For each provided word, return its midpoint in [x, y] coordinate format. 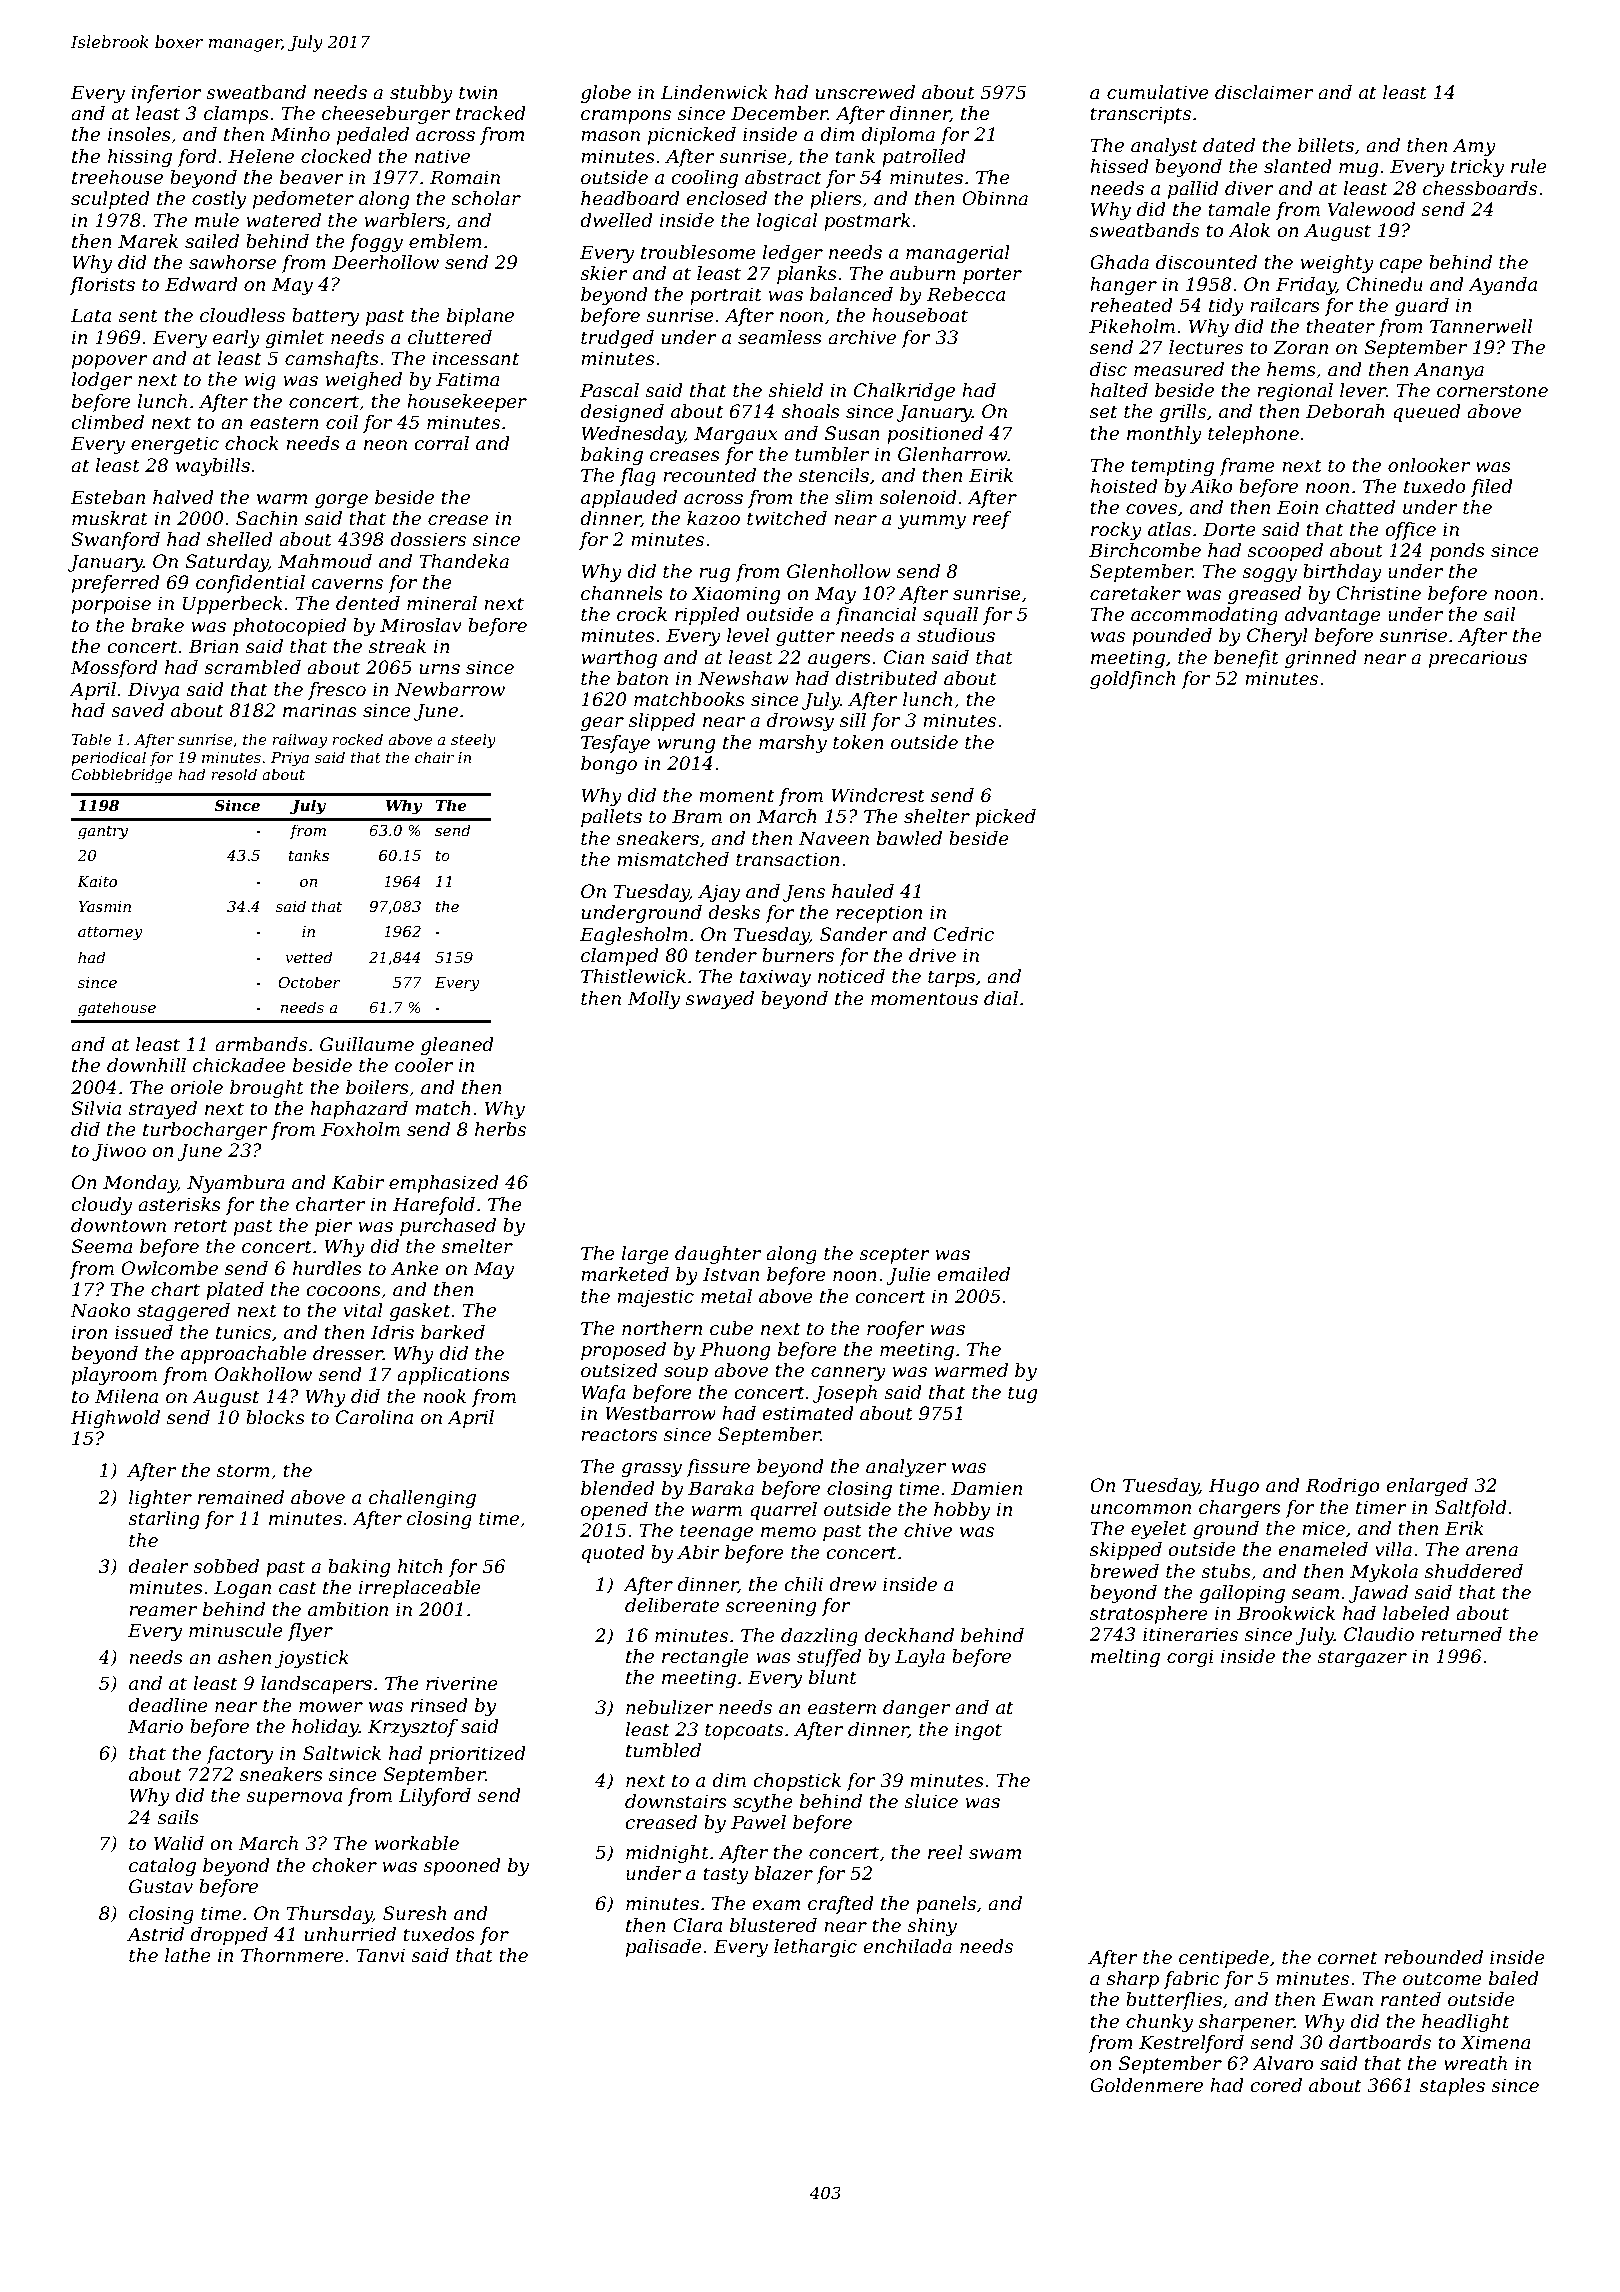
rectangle [705, 1658]
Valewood [1371, 209]
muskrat [110, 518]
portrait [726, 296]
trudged [617, 339]
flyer [310, 1632]
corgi [1190, 1658]
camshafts [332, 360]
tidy [1226, 307]
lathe [188, 1955]
